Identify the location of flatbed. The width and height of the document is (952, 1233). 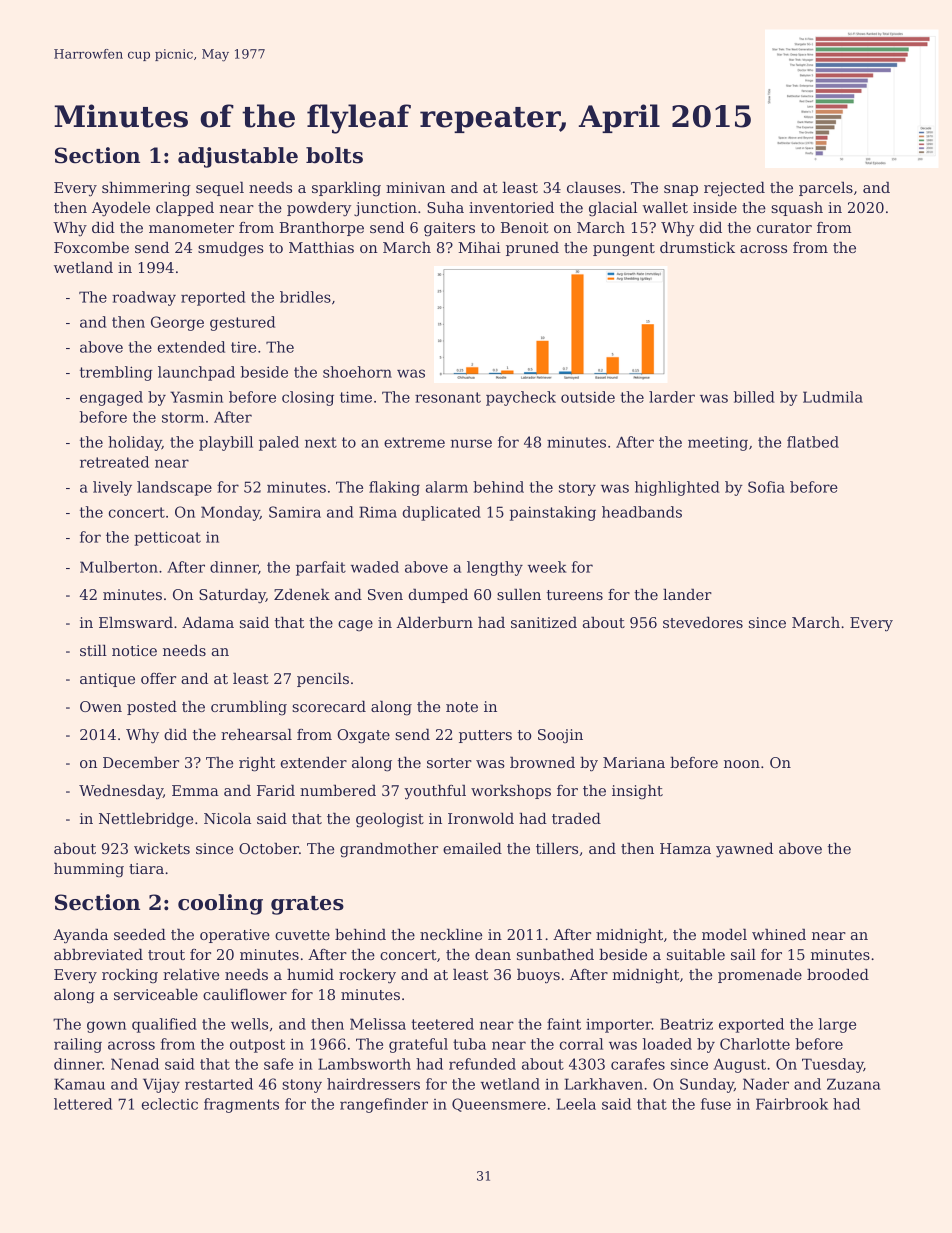
(813, 442).
